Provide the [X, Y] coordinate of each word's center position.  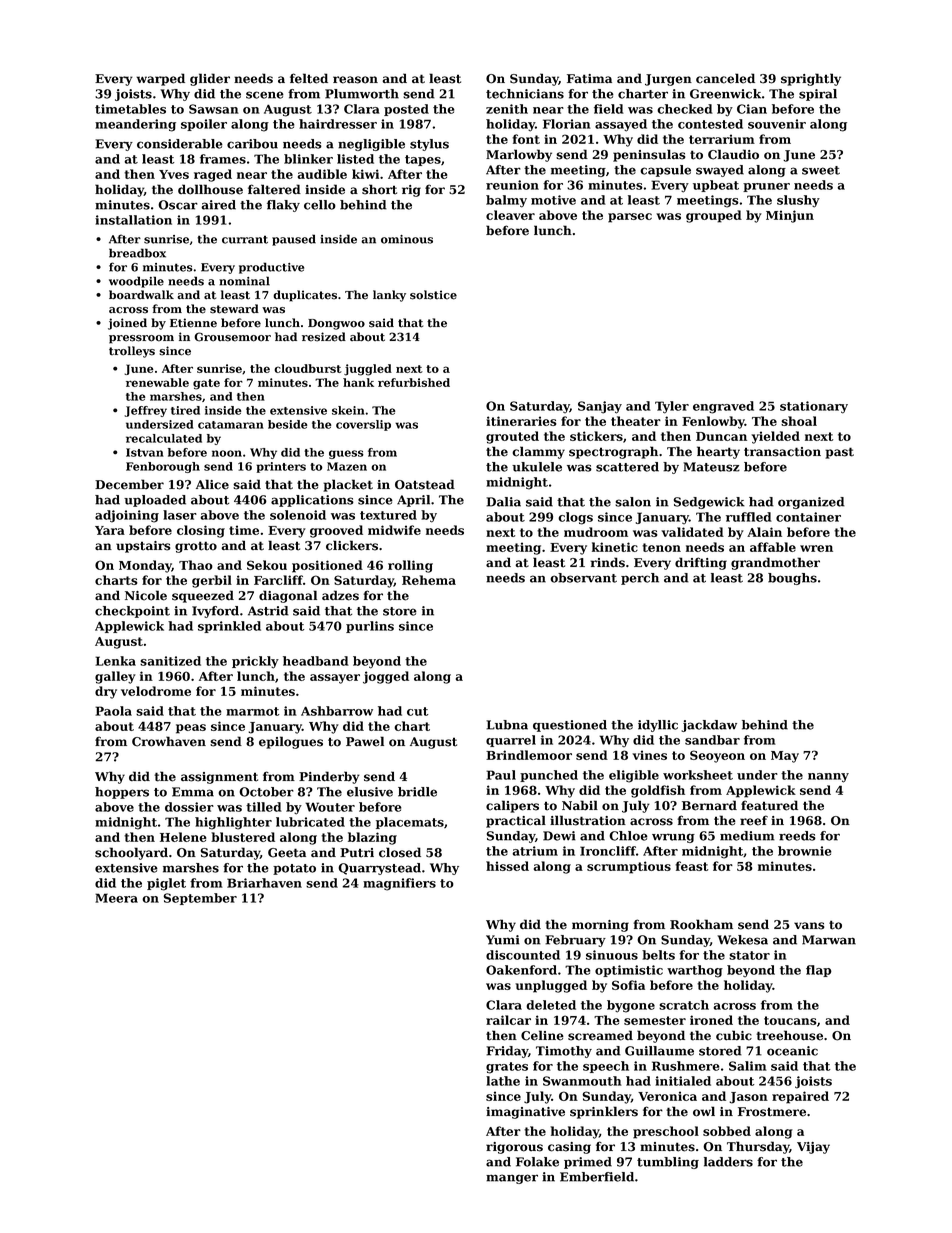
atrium [535, 851]
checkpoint [132, 612]
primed [588, 1163]
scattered [627, 467]
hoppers [122, 793]
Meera [116, 898]
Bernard [709, 805]
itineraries [521, 421]
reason [355, 80]
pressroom [141, 339]
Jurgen [668, 80]
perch [640, 579]
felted [309, 78]
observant [583, 578]
